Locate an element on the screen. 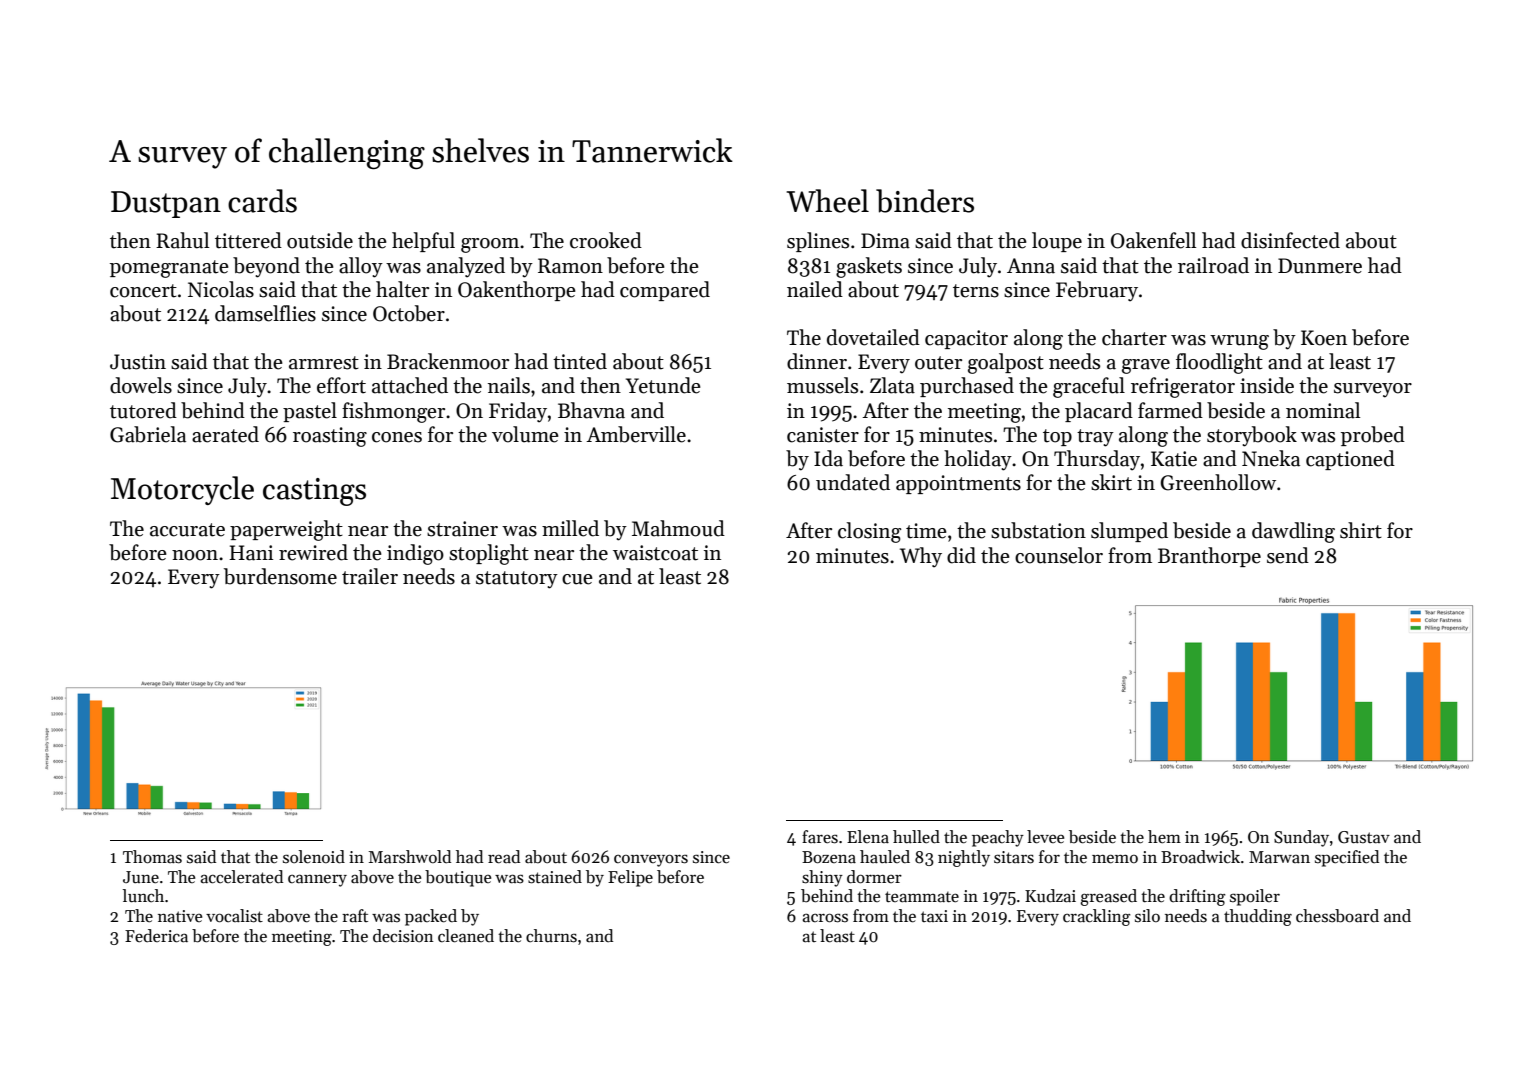 The width and height of the screenshot is (1533, 1084). Zlata is located at coordinates (892, 385).
